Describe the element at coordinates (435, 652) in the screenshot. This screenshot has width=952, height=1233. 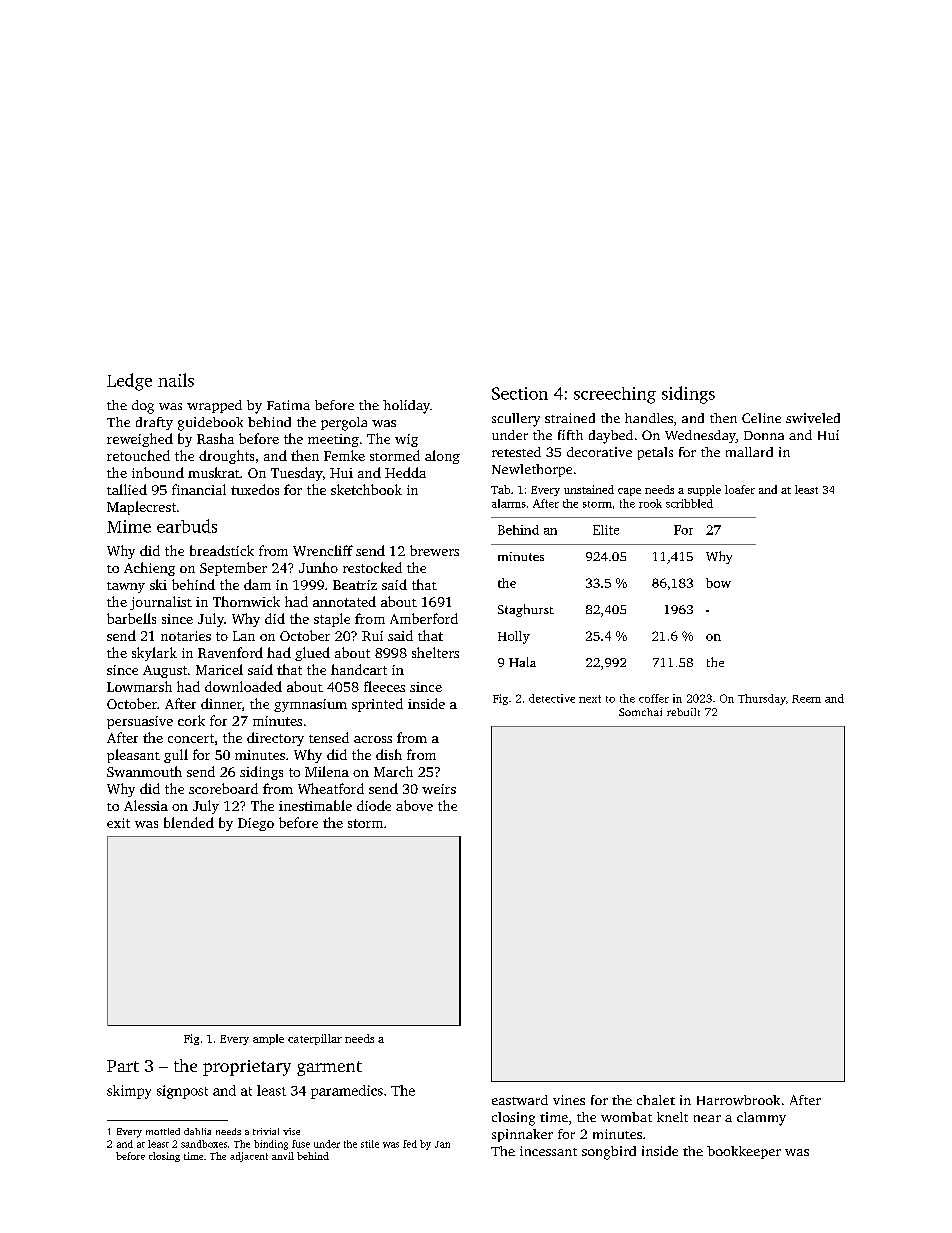
I see `shelters` at that location.
